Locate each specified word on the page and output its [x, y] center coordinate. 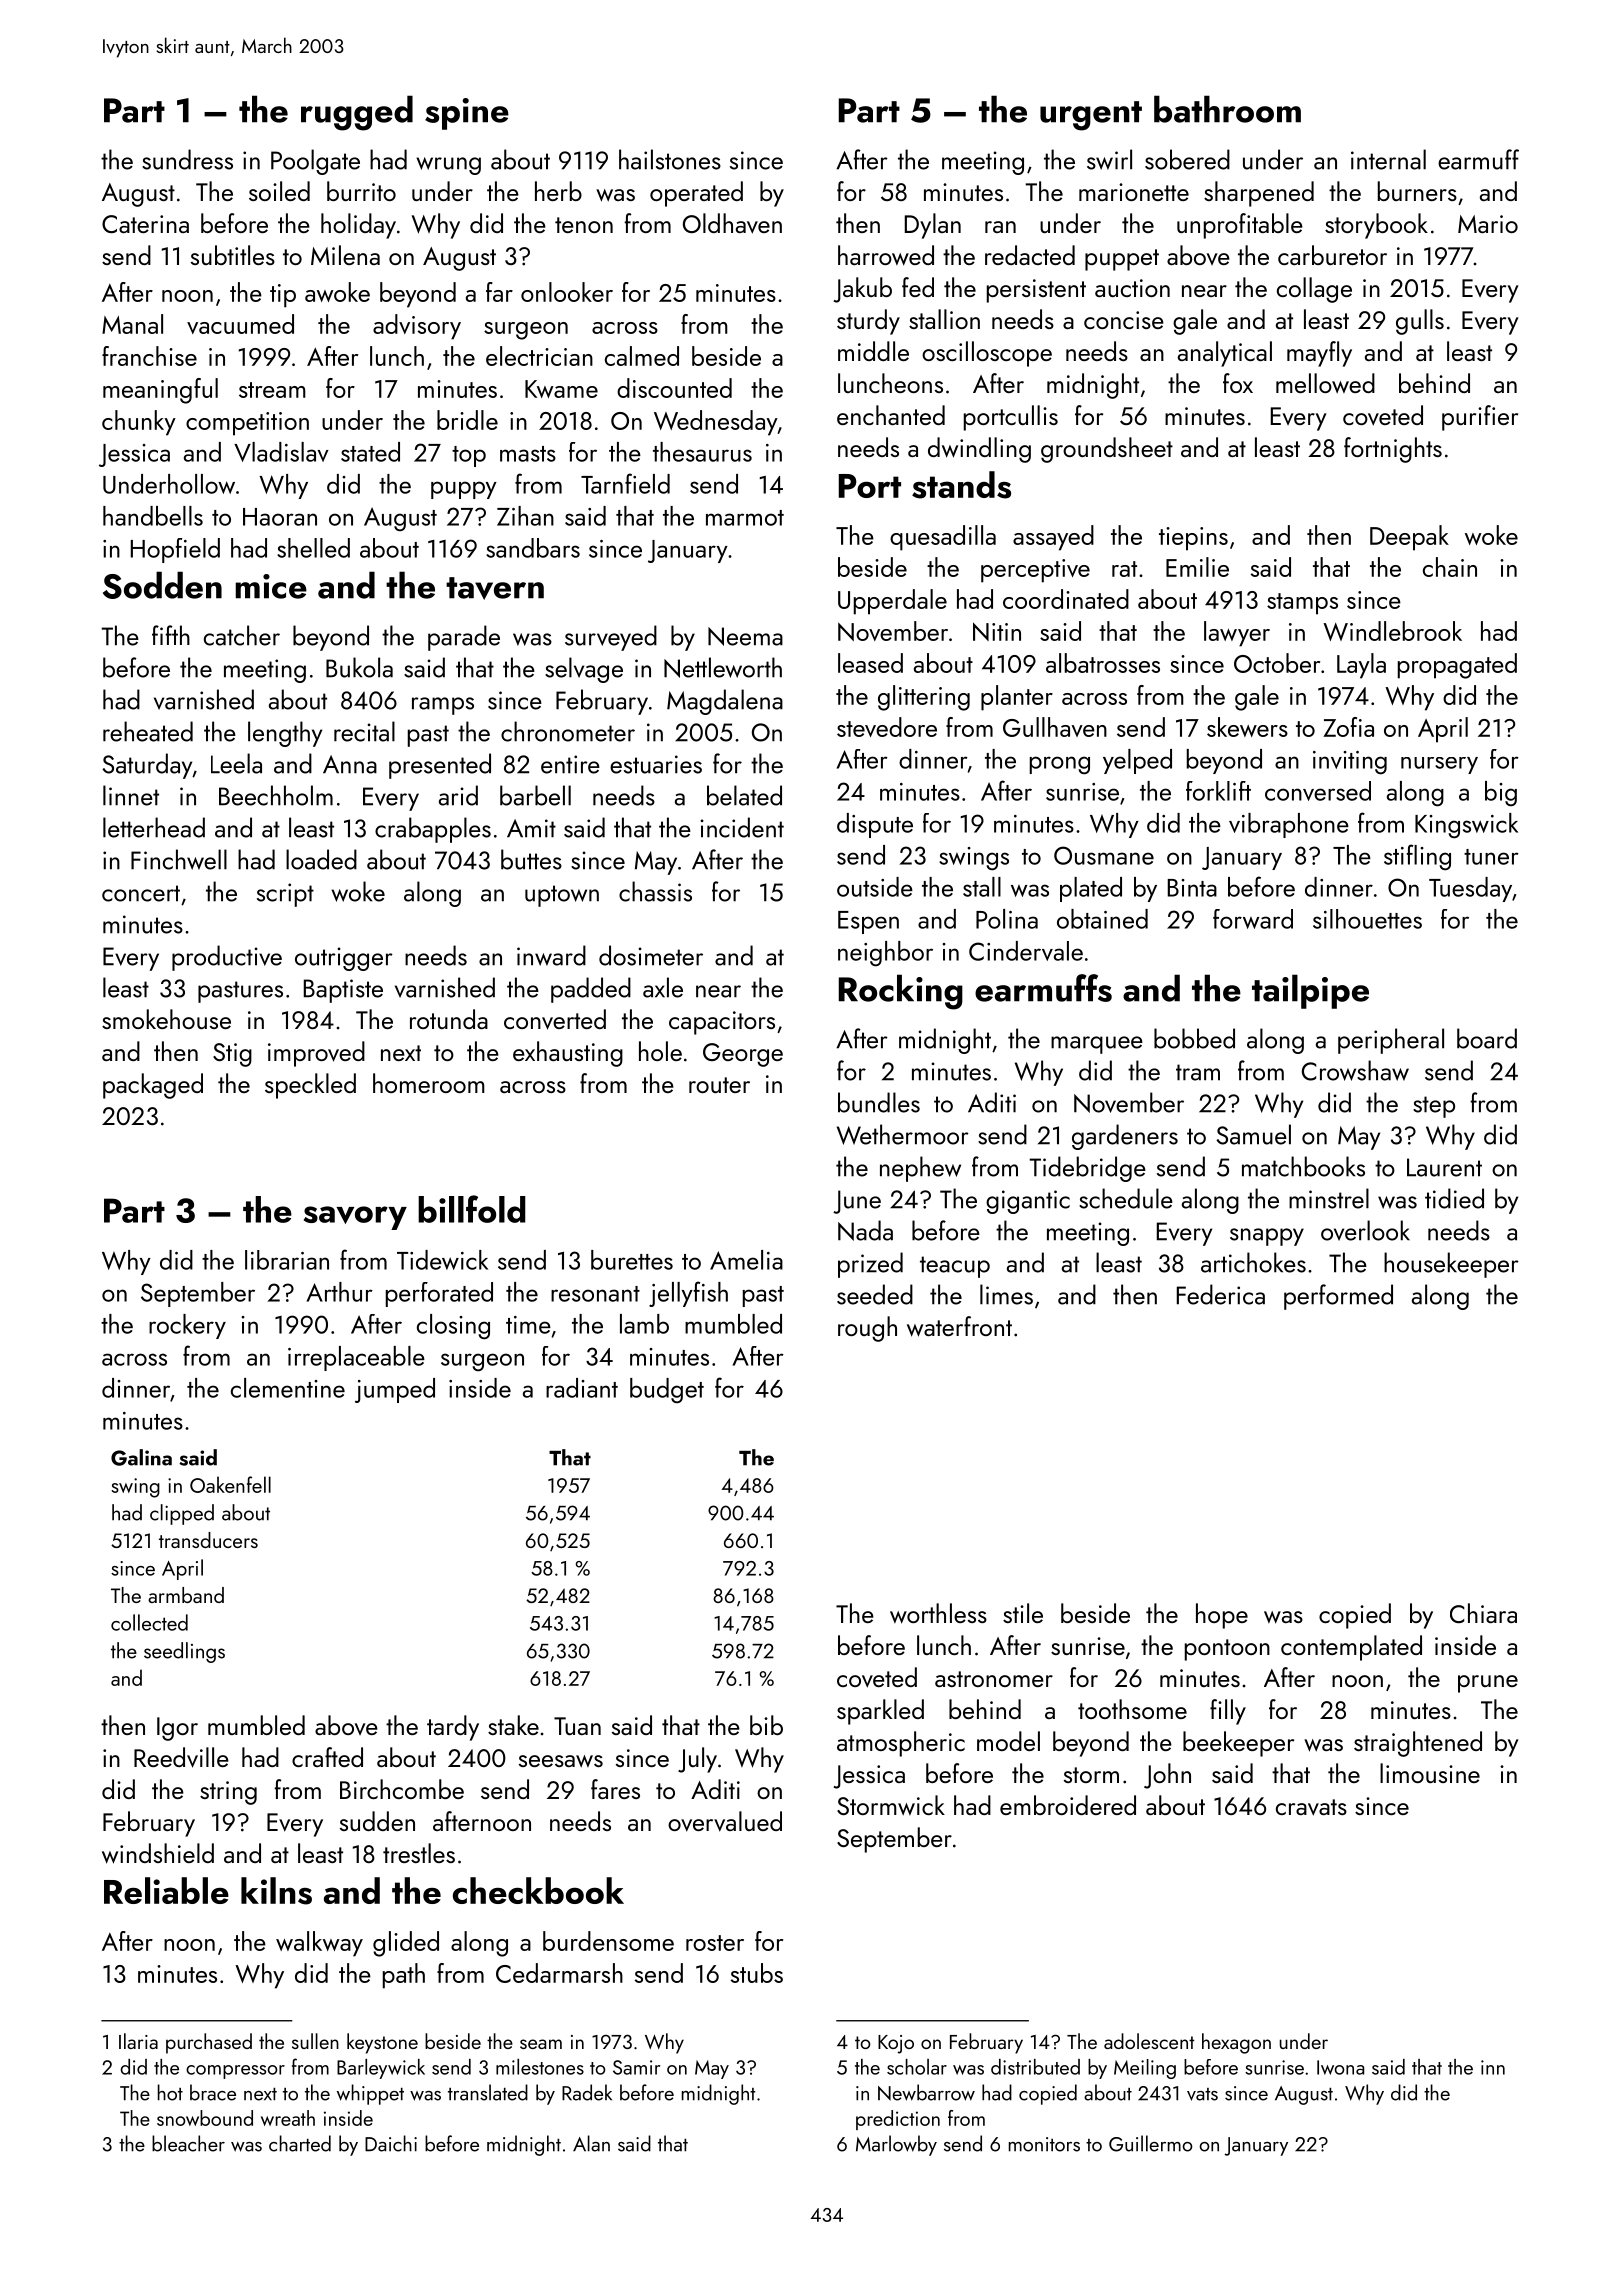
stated [370, 452]
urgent [1091, 116]
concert [141, 893]
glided [406, 1944]
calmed [642, 356]
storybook [1376, 226]
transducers [208, 1540]
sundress [187, 159]
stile [1023, 1613]
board [1487, 1038]
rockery [187, 1326]
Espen [868, 922]
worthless [938, 1613]
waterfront [959, 1326]
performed [1338, 1297]
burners [1417, 191]
